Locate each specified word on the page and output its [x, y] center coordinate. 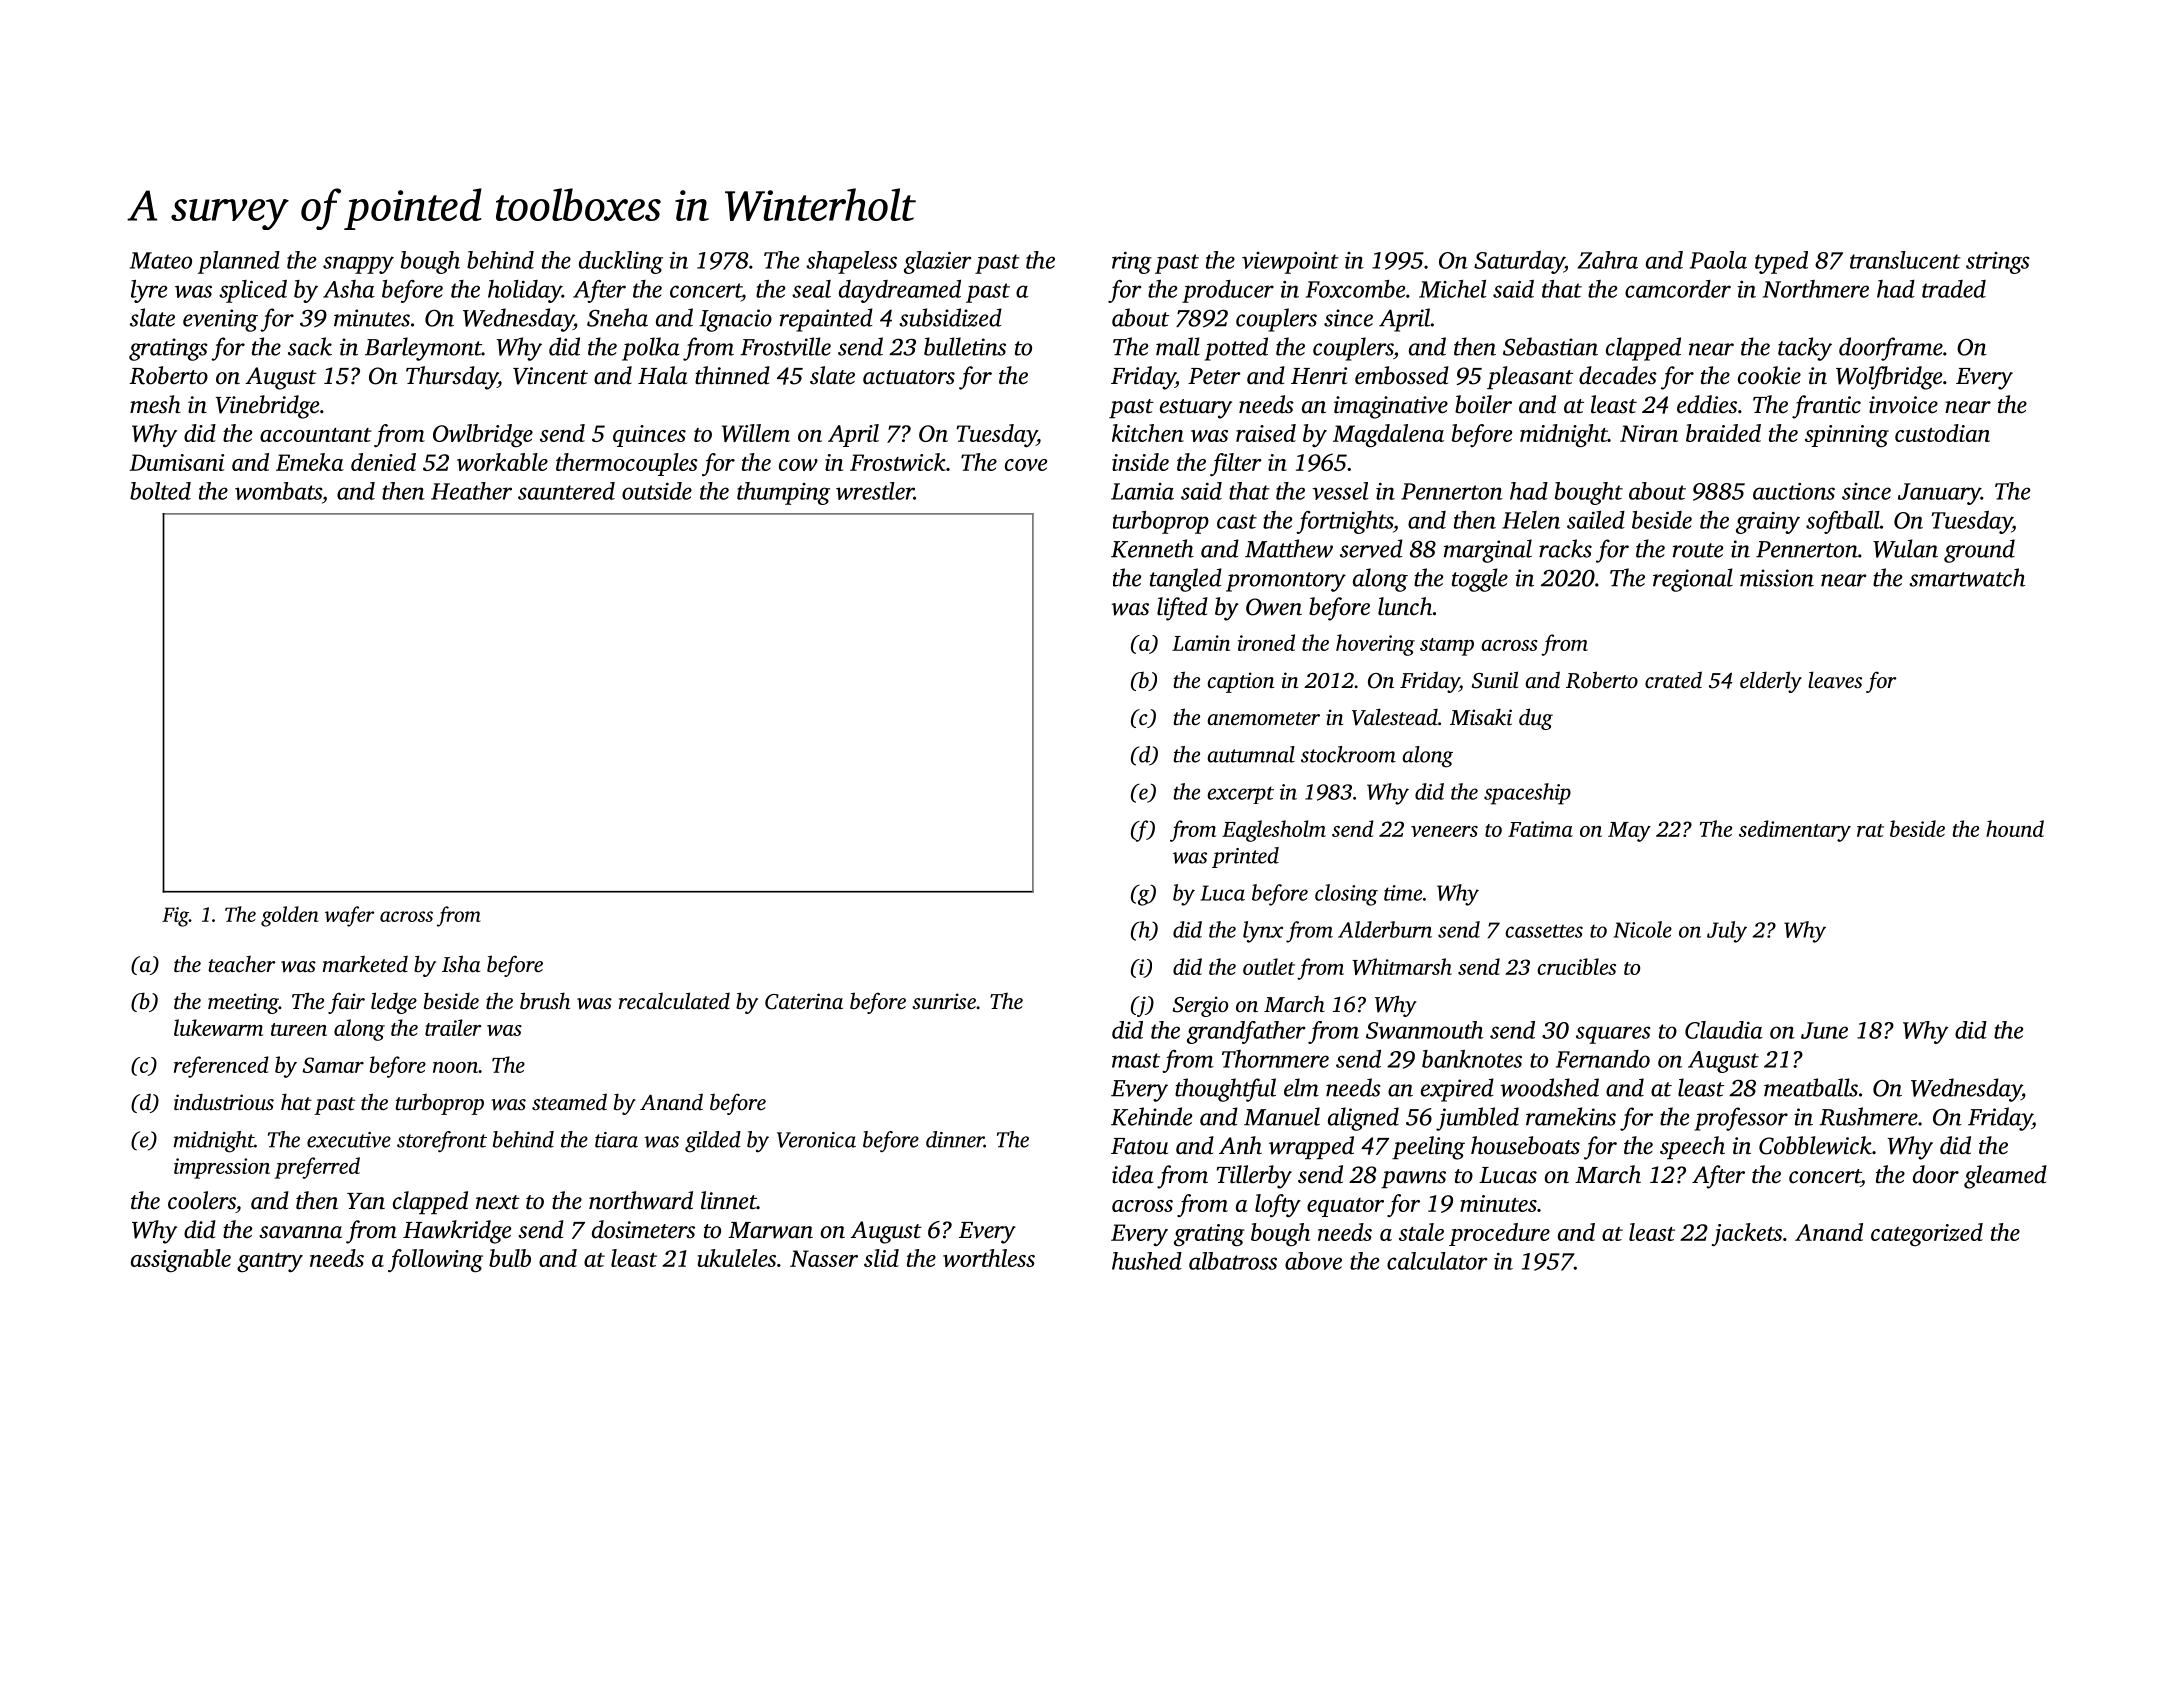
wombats [278, 491]
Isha [461, 963]
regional [1693, 580]
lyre [149, 291]
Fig [175, 917]
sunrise [944, 1001]
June [1824, 1030]
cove [1026, 465]
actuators [909, 377]
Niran [1649, 433]
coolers [202, 1200]
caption [1241, 682]
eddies [1707, 404]
